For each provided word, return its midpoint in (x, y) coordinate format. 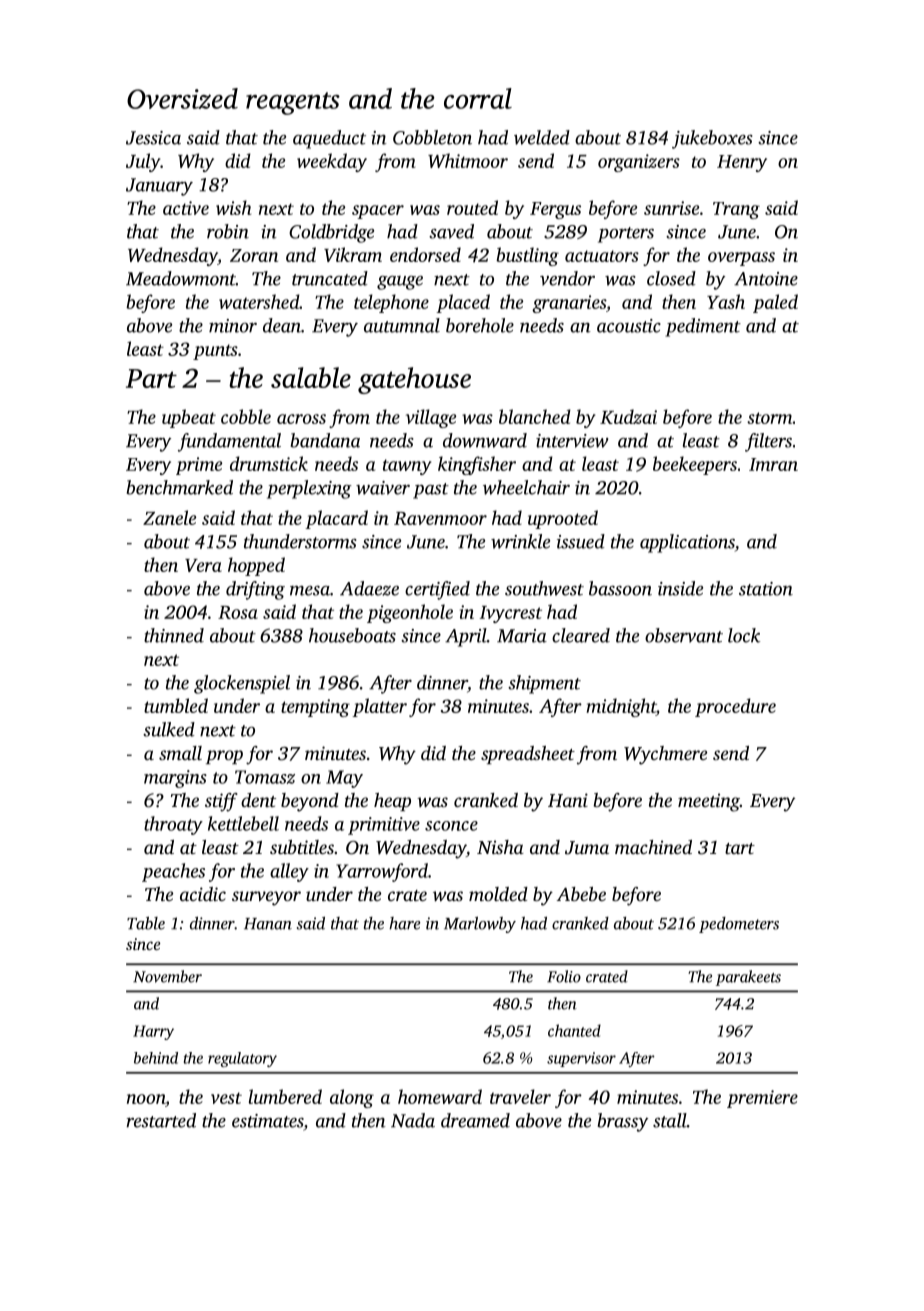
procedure (735, 707)
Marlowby (480, 925)
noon (146, 1099)
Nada (413, 1120)
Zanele (169, 517)
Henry (742, 163)
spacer (378, 212)
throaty (173, 825)
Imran (773, 464)
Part (151, 378)
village (431, 418)
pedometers (739, 925)
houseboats (352, 635)
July (143, 162)
